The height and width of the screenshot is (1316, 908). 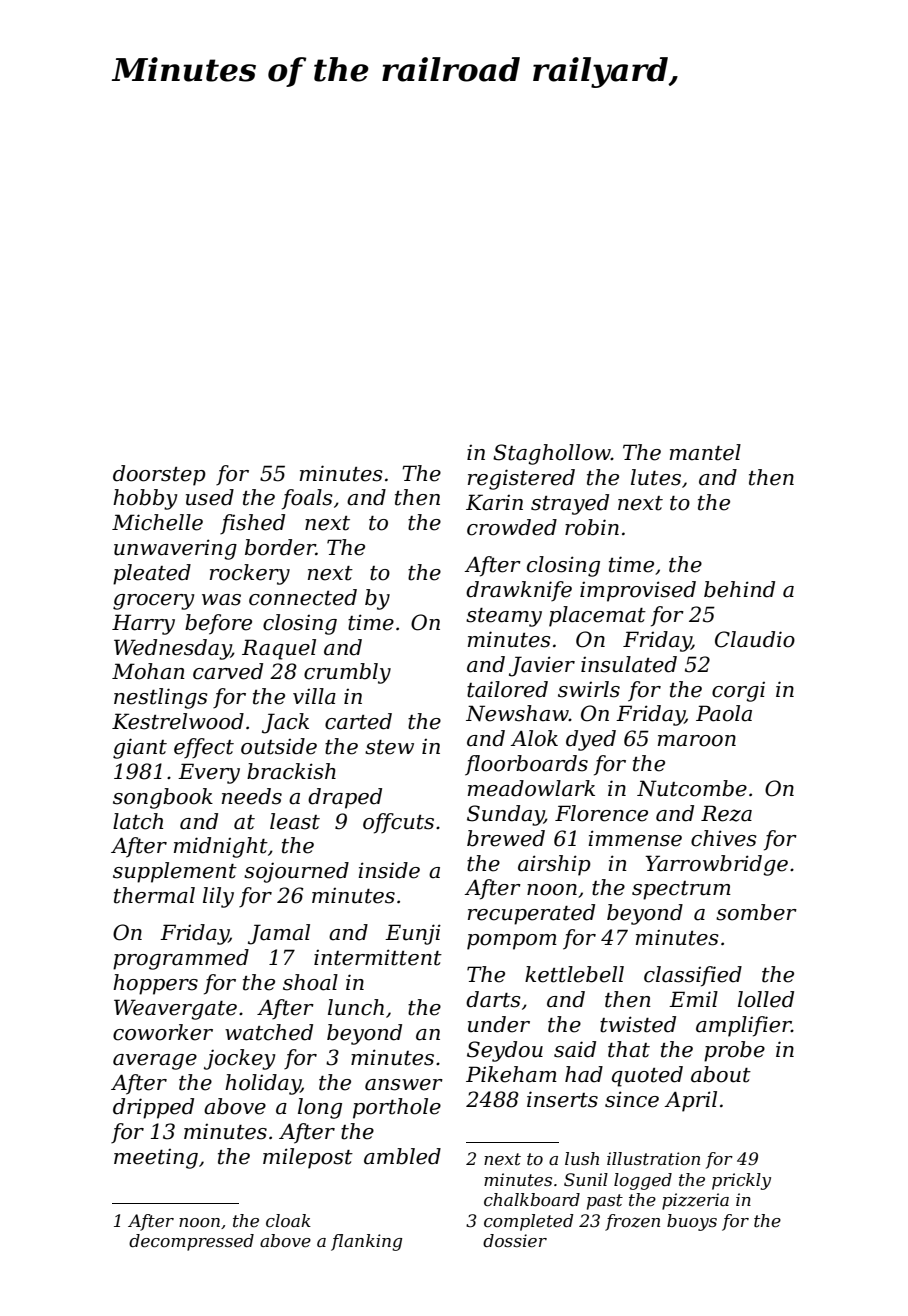 What do you see at coordinates (493, 999) in the screenshot?
I see `darts` at bounding box center [493, 999].
